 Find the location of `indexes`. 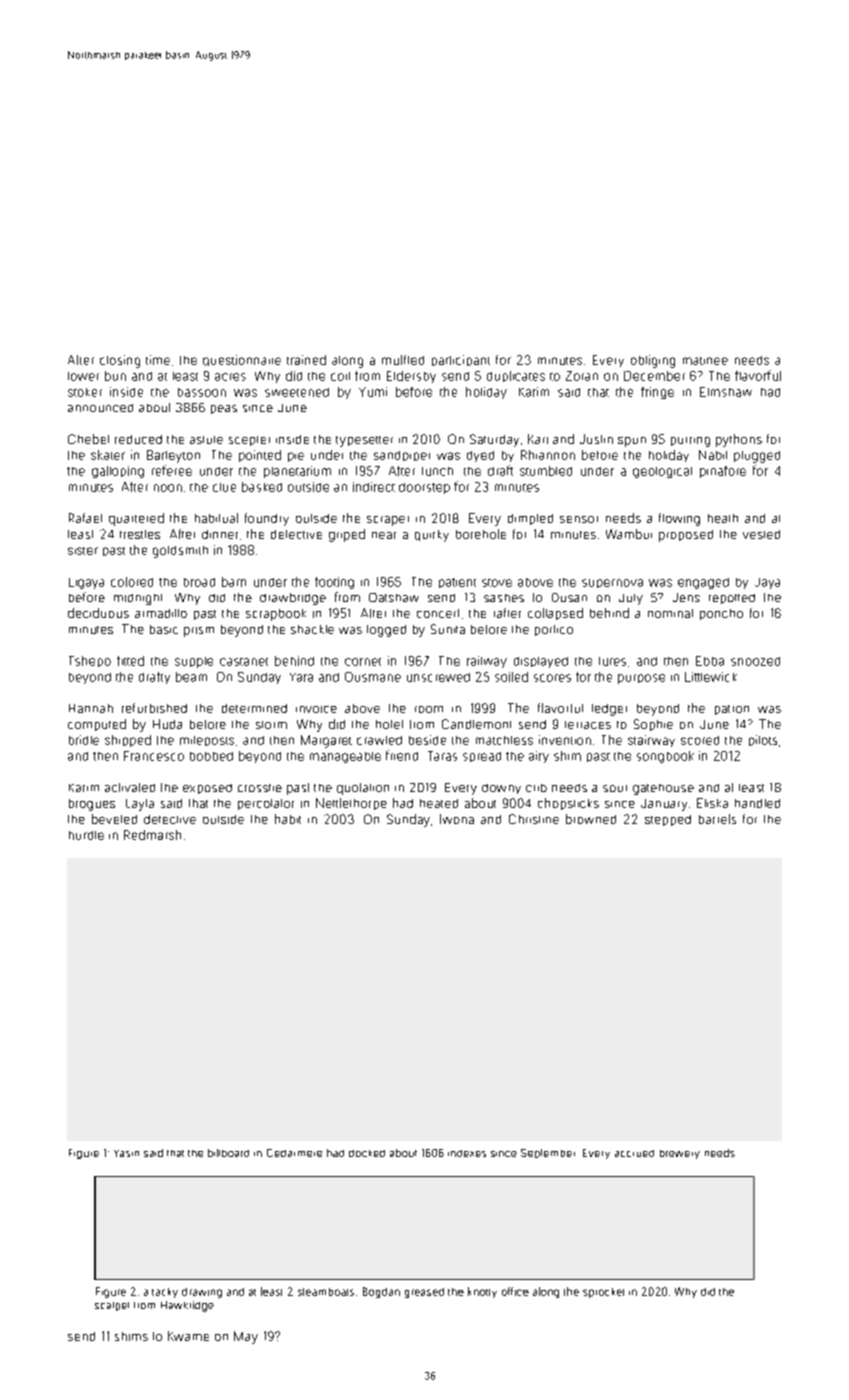

indexes is located at coordinates (467, 1153).
